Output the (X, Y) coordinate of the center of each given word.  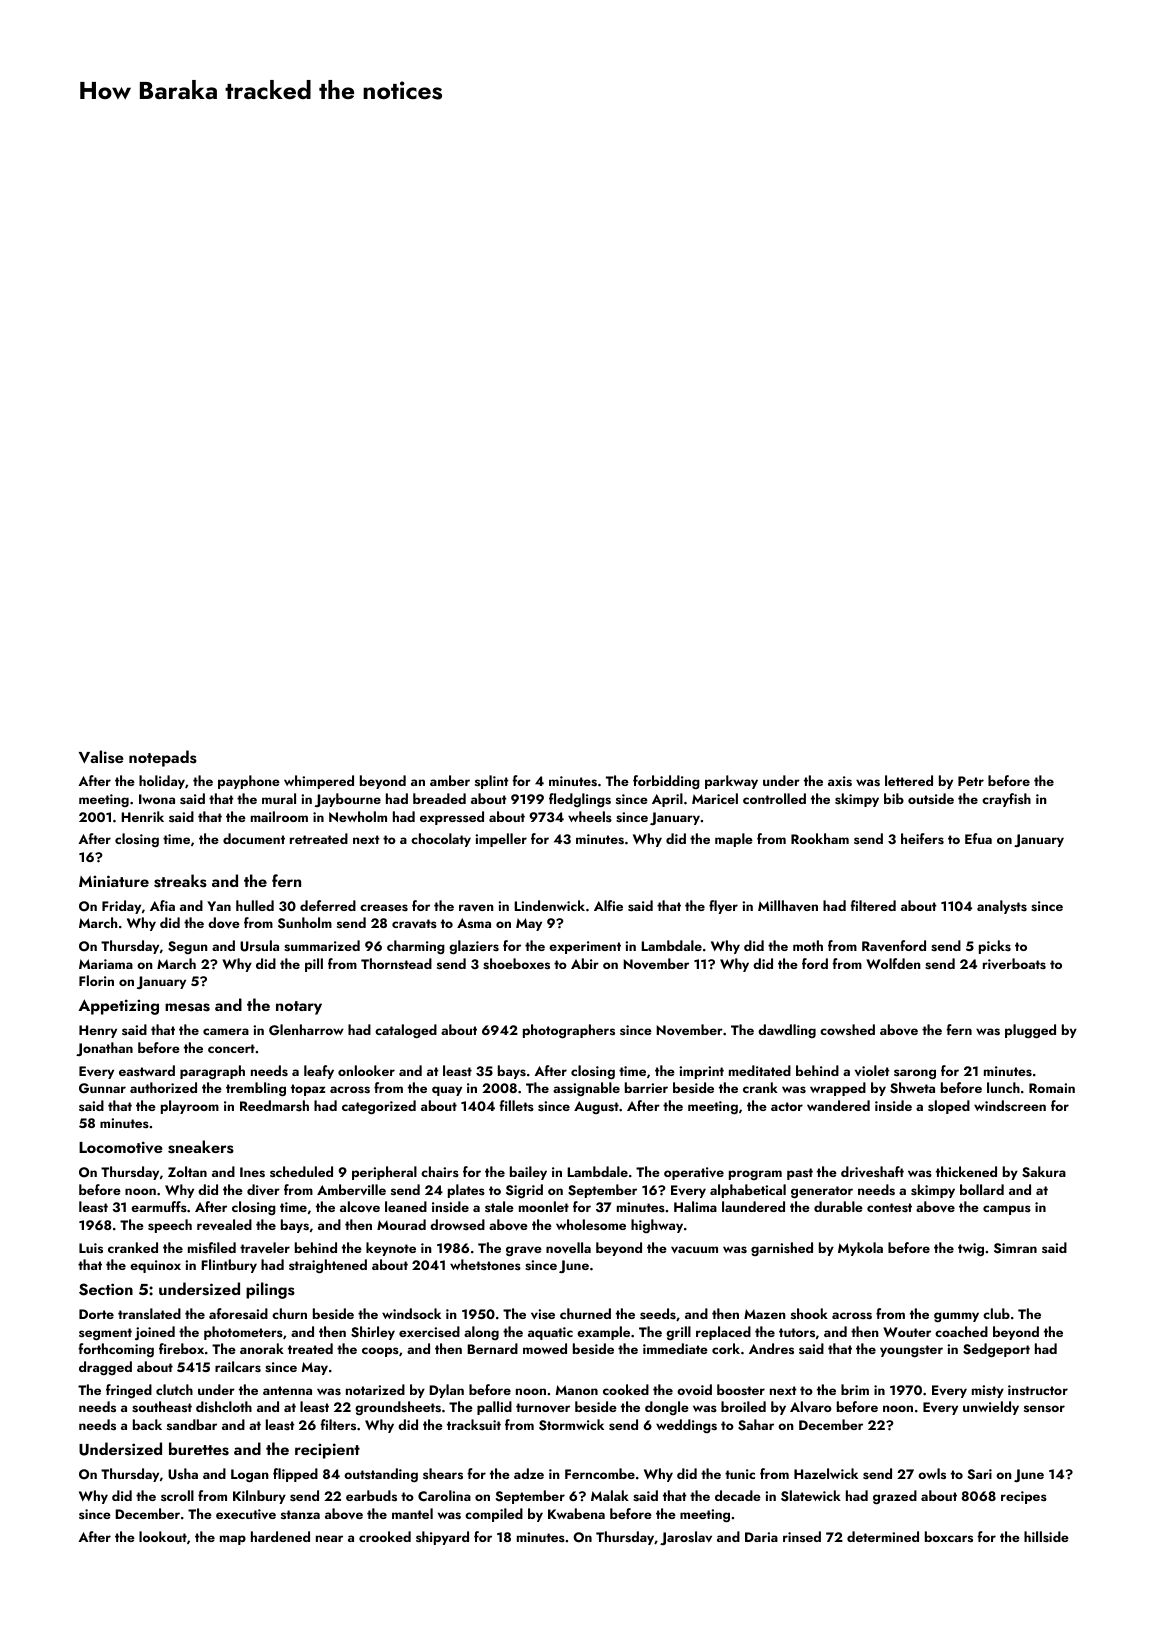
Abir (585, 963)
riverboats (1014, 964)
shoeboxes (516, 964)
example (603, 1333)
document (254, 838)
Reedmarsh (274, 1106)
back (147, 1424)
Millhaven (788, 906)
